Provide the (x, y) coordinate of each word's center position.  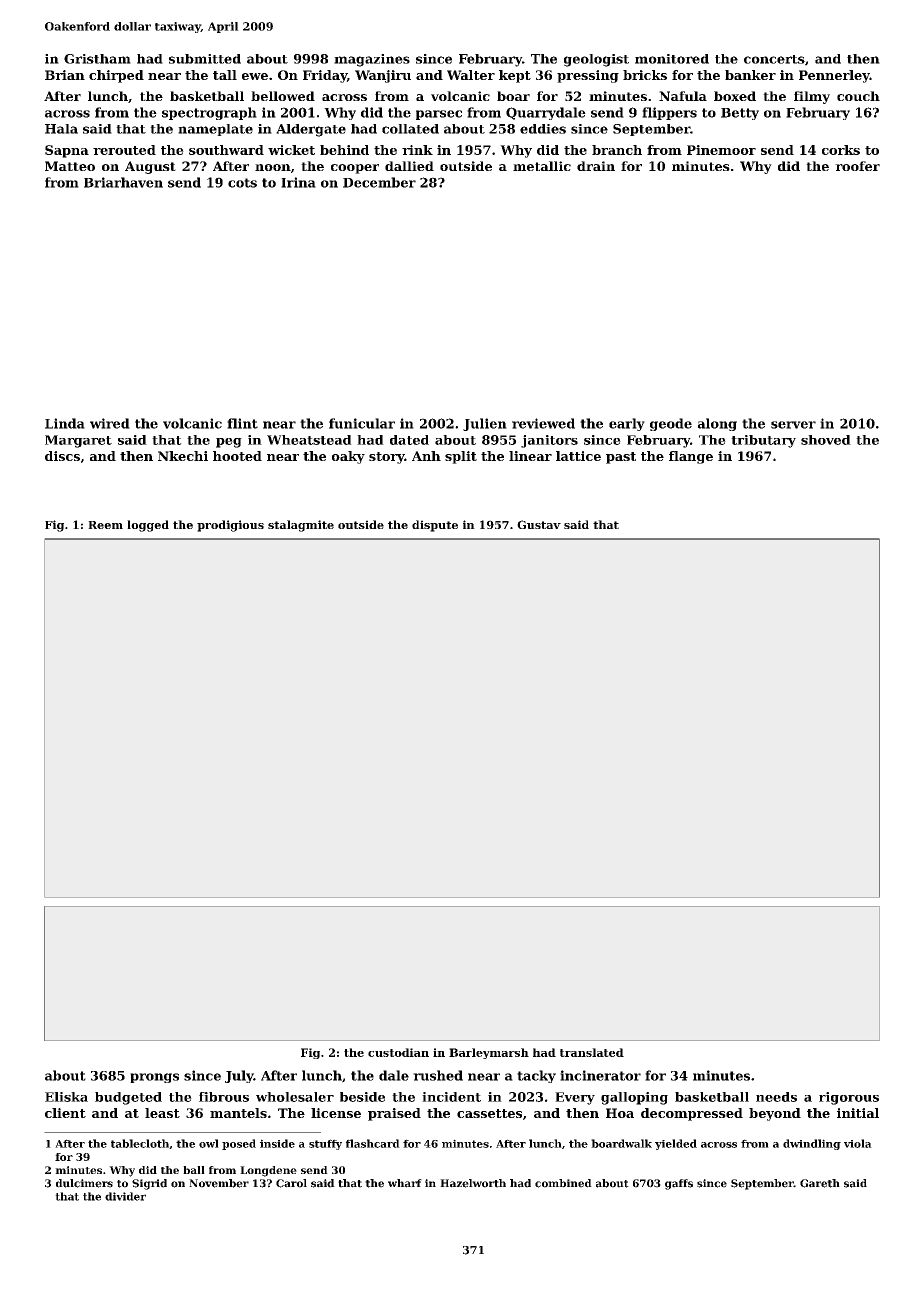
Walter (471, 75)
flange (691, 457)
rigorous (849, 1098)
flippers (669, 113)
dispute (435, 526)
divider (125, 1196)
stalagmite (301, 526)
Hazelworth (473, 1183)
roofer (857, 166)
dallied (409, 166)
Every (575, 1098)
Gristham (97, 59)
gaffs (679, 1184)
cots (242, 183)
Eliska (66, 1097)
